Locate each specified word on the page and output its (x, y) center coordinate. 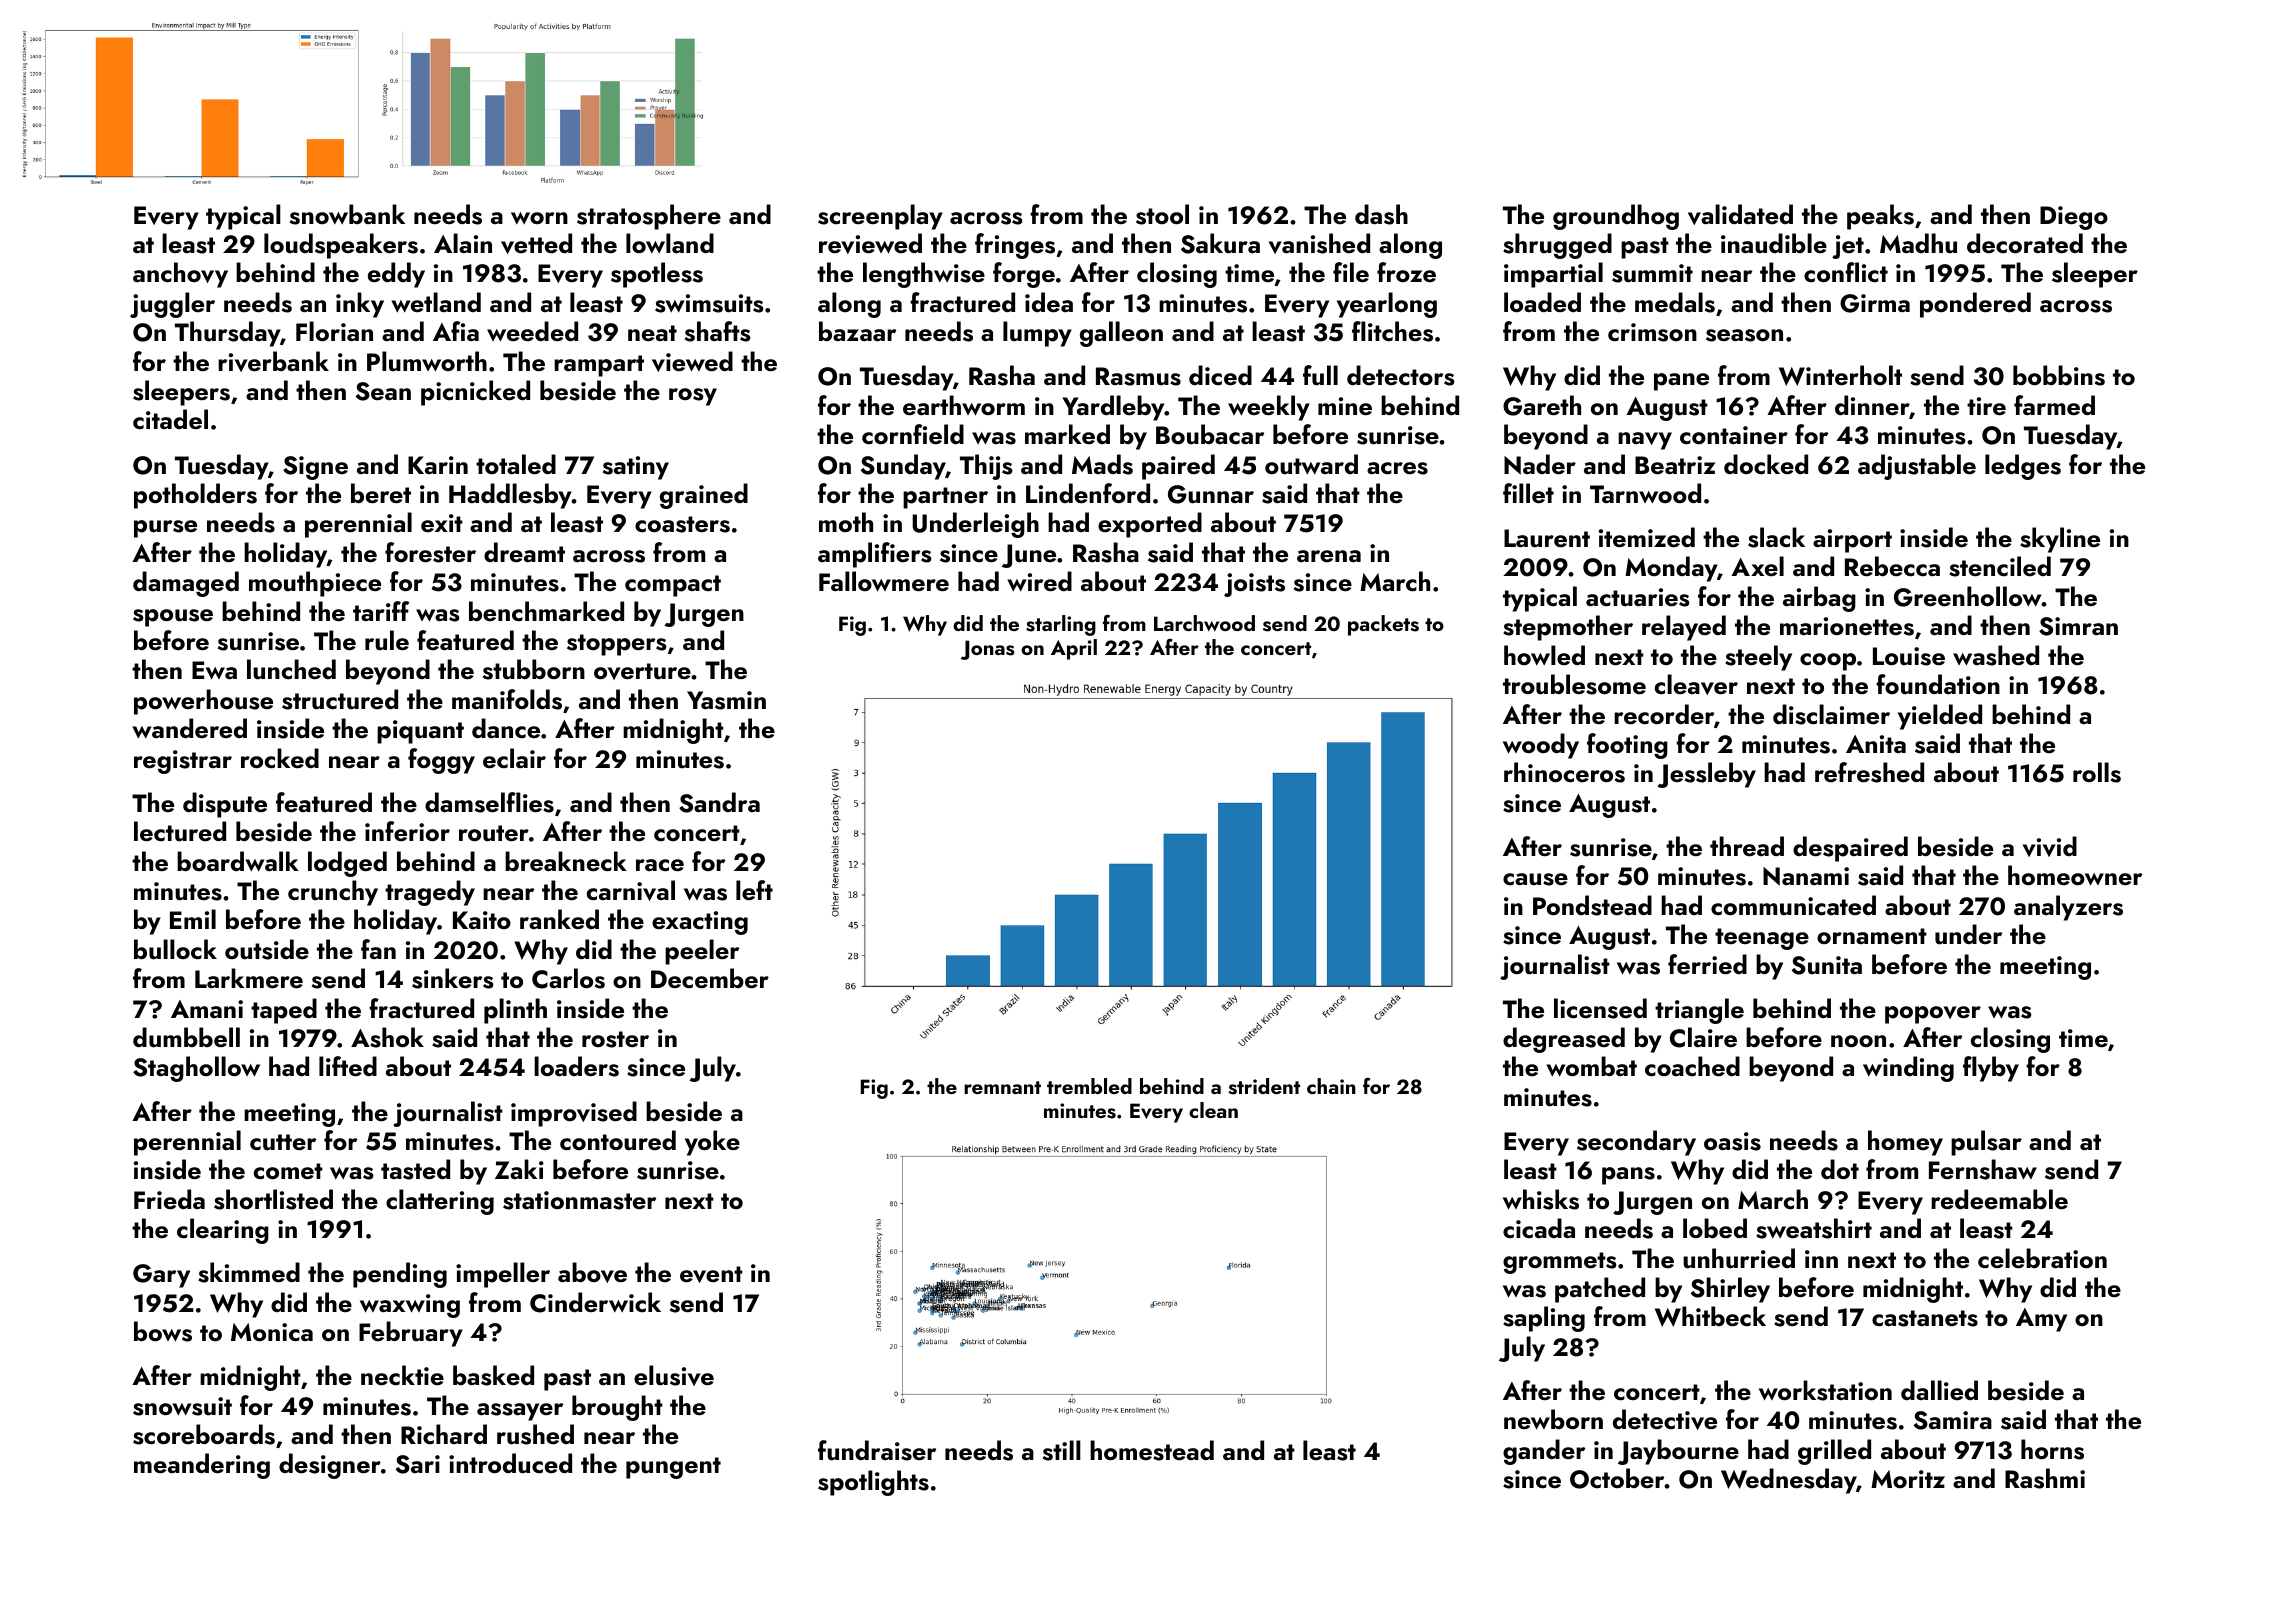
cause (1535, 879)
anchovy (180, 275)
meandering (202, 1466)
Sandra (719, 802)
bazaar (857, 331)
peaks (1880, 217)
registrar (183, 762)
